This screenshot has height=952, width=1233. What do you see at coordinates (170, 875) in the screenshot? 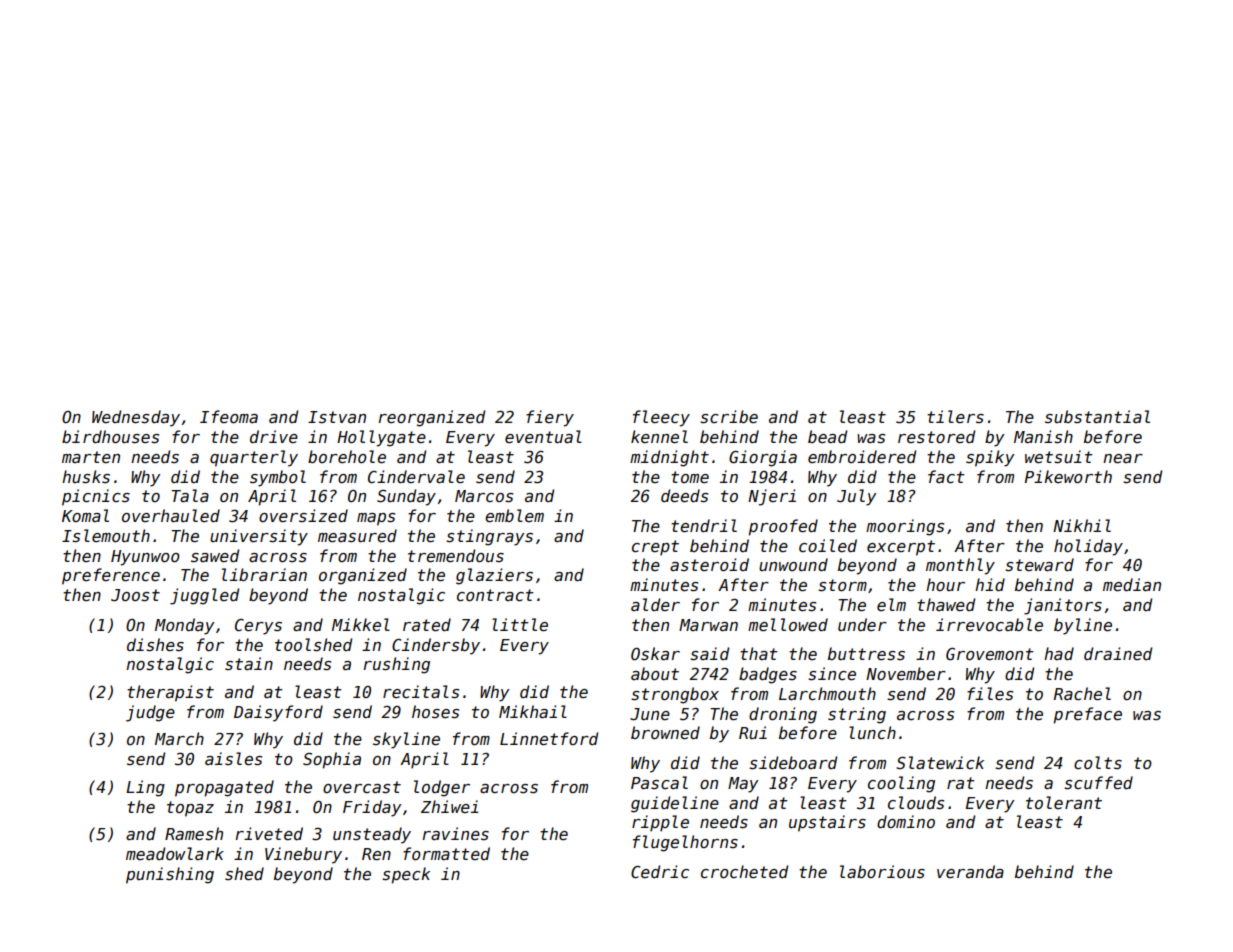
I see `punishing` at bounding box center [170, 875].
